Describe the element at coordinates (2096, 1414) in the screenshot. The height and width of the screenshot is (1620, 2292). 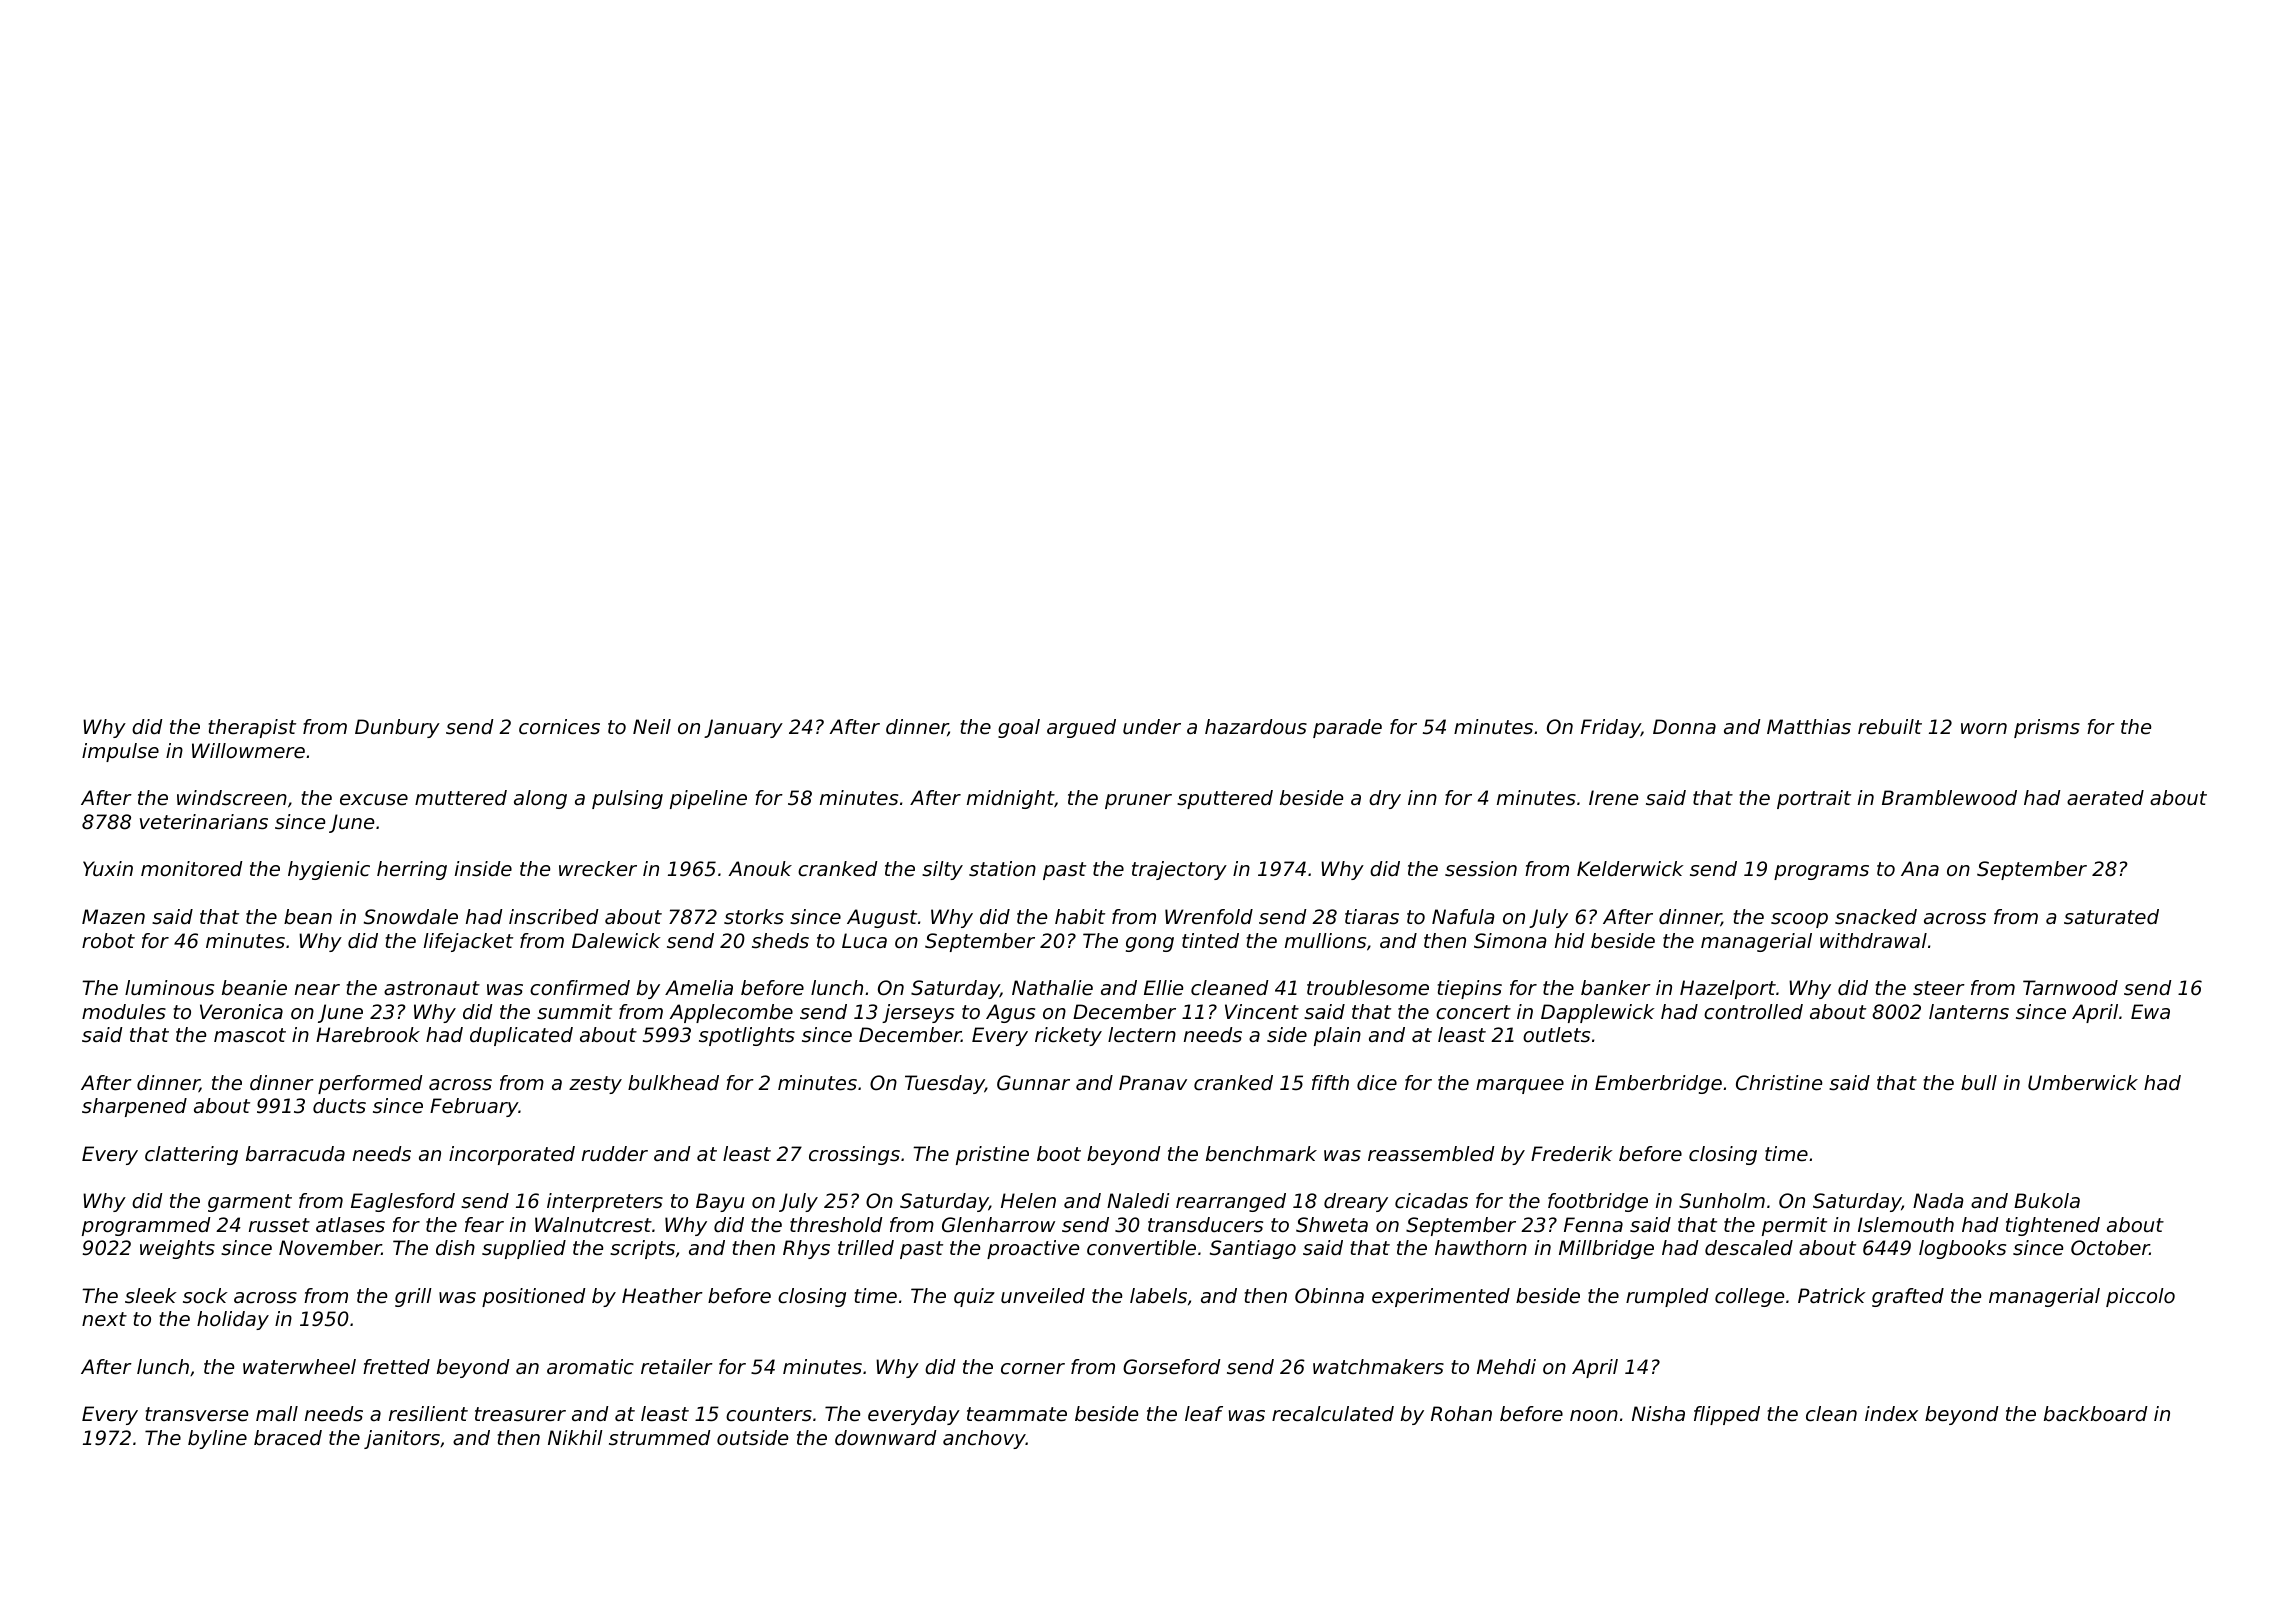
I see `backboard` at that location.
